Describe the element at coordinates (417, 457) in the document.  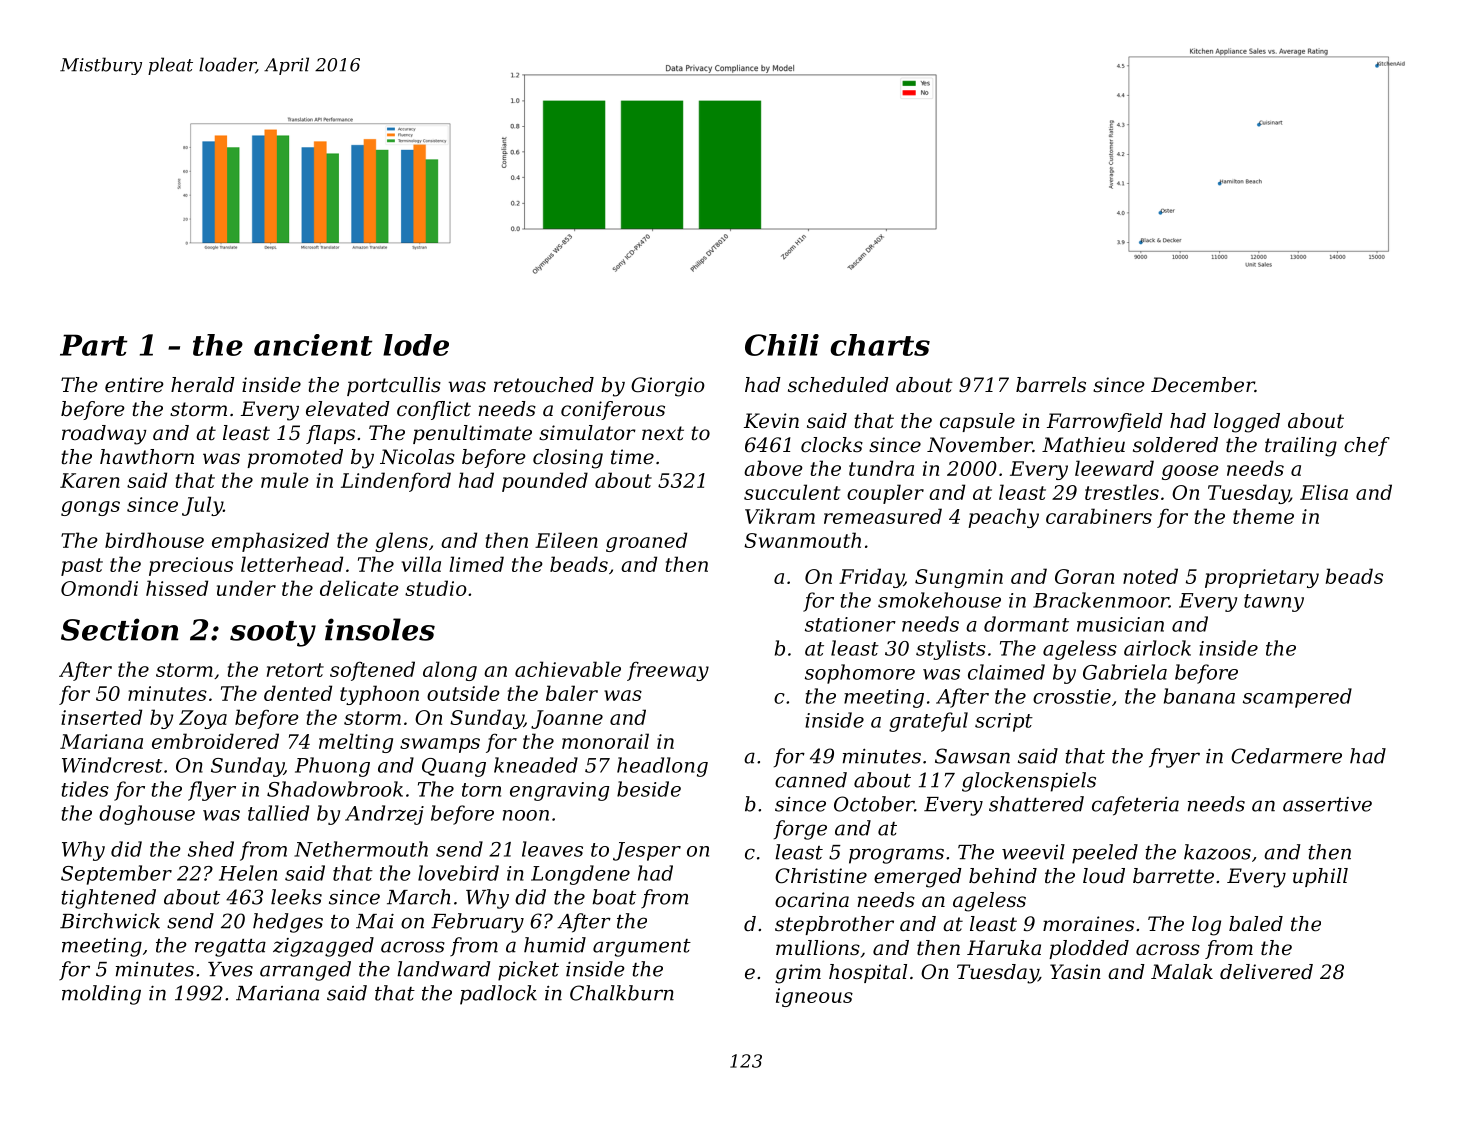
I see `Nicolas` at that location.
